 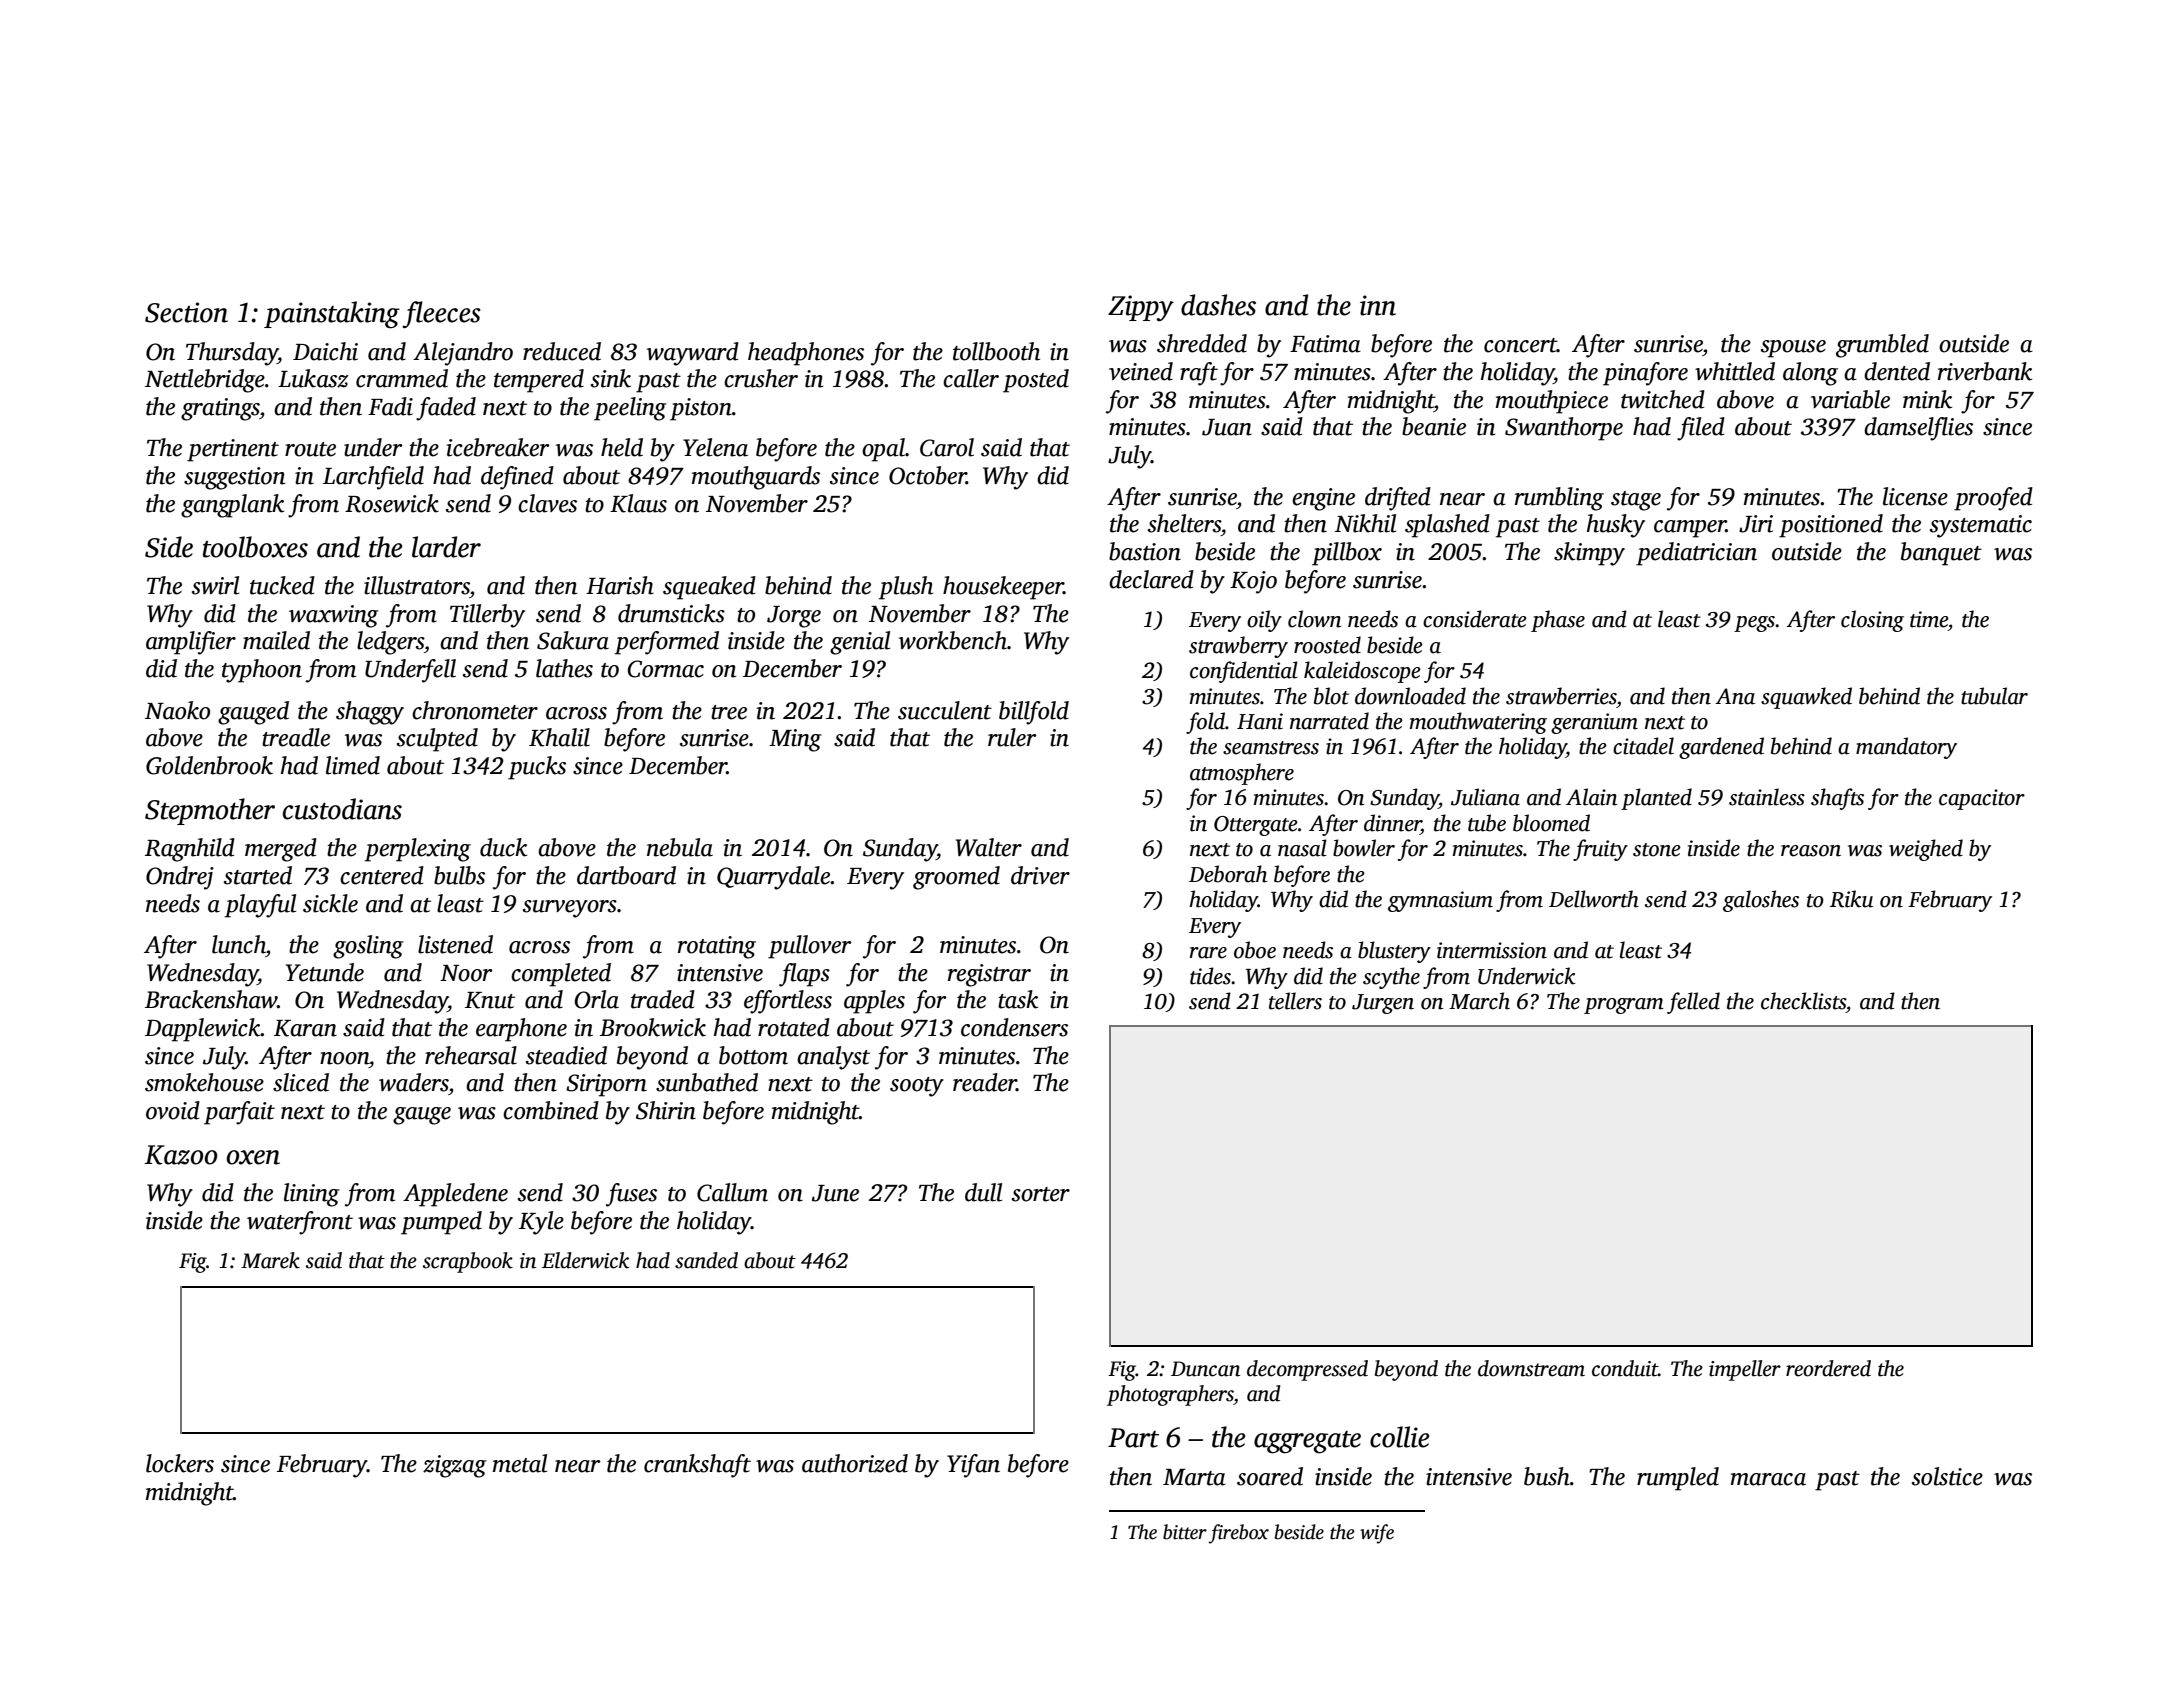 What do you see at coordinates (441, 314) in the screenshot?
I see `fleeces` at bounding box center [441, 314].
